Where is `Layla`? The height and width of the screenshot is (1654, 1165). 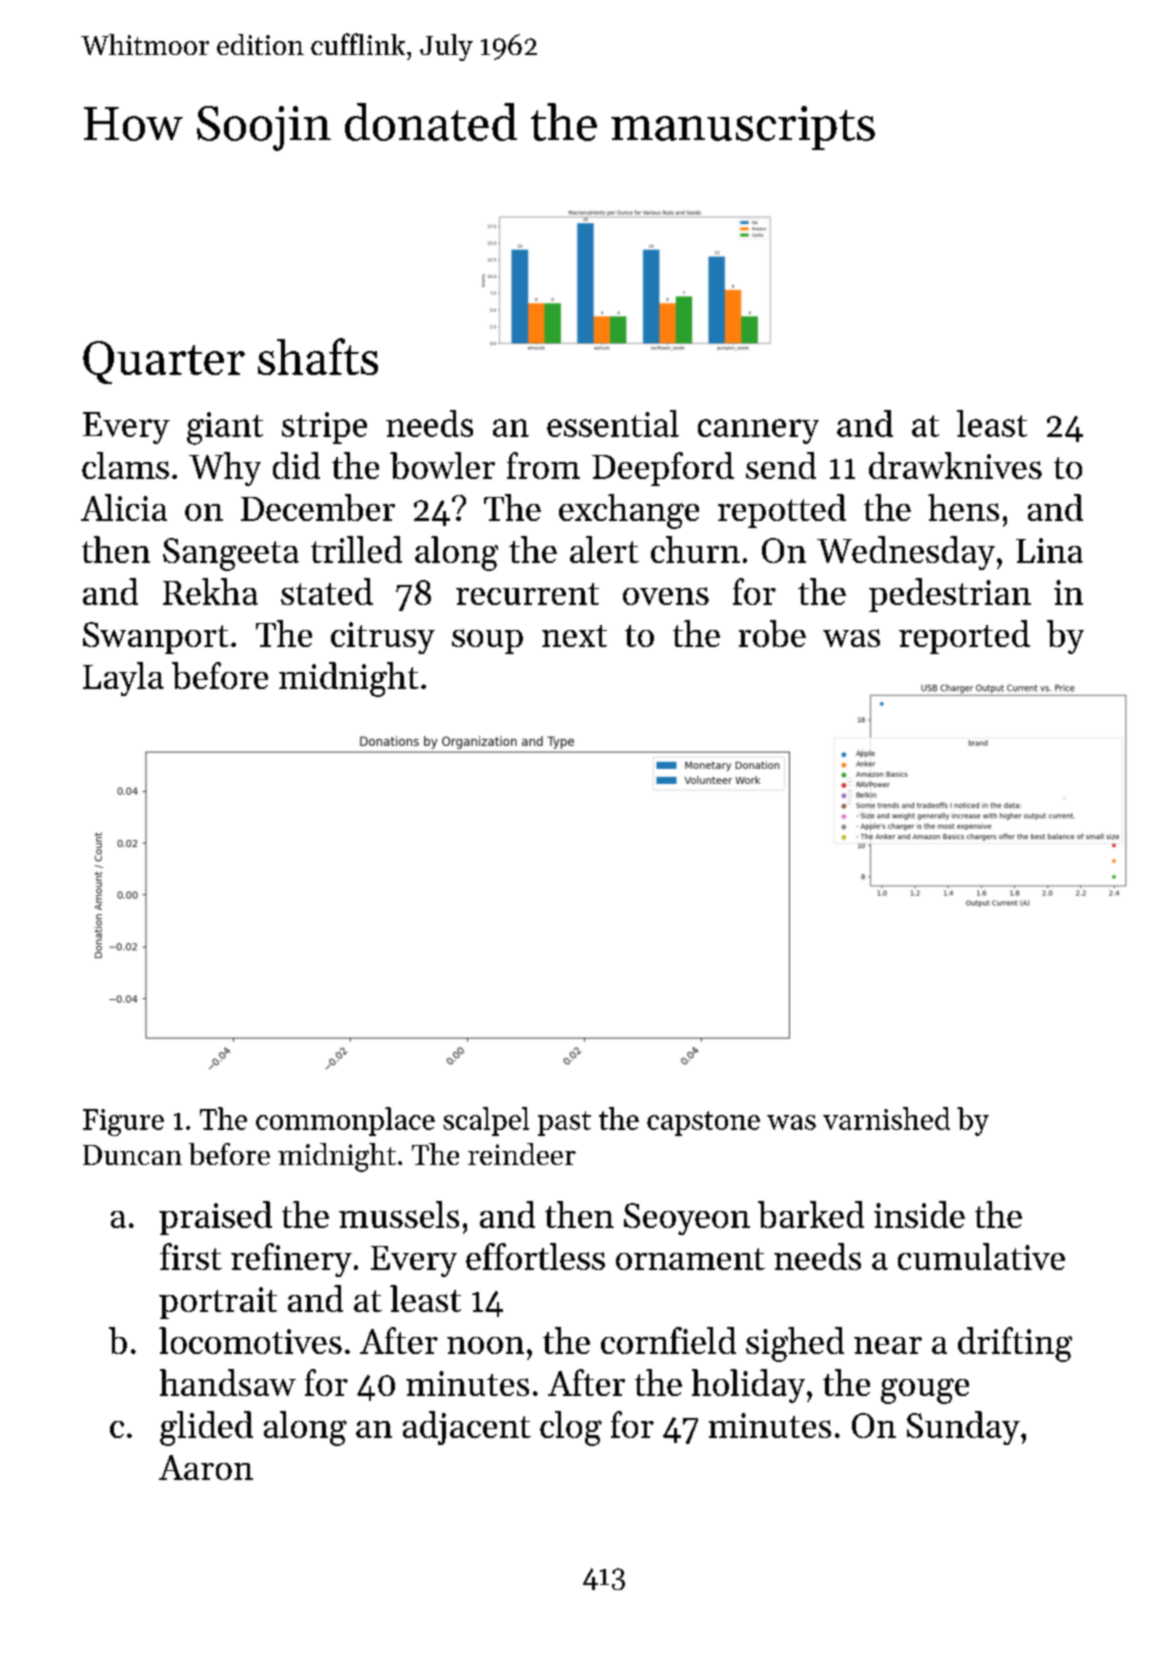
Layla is located at coordinates (123, 679).
